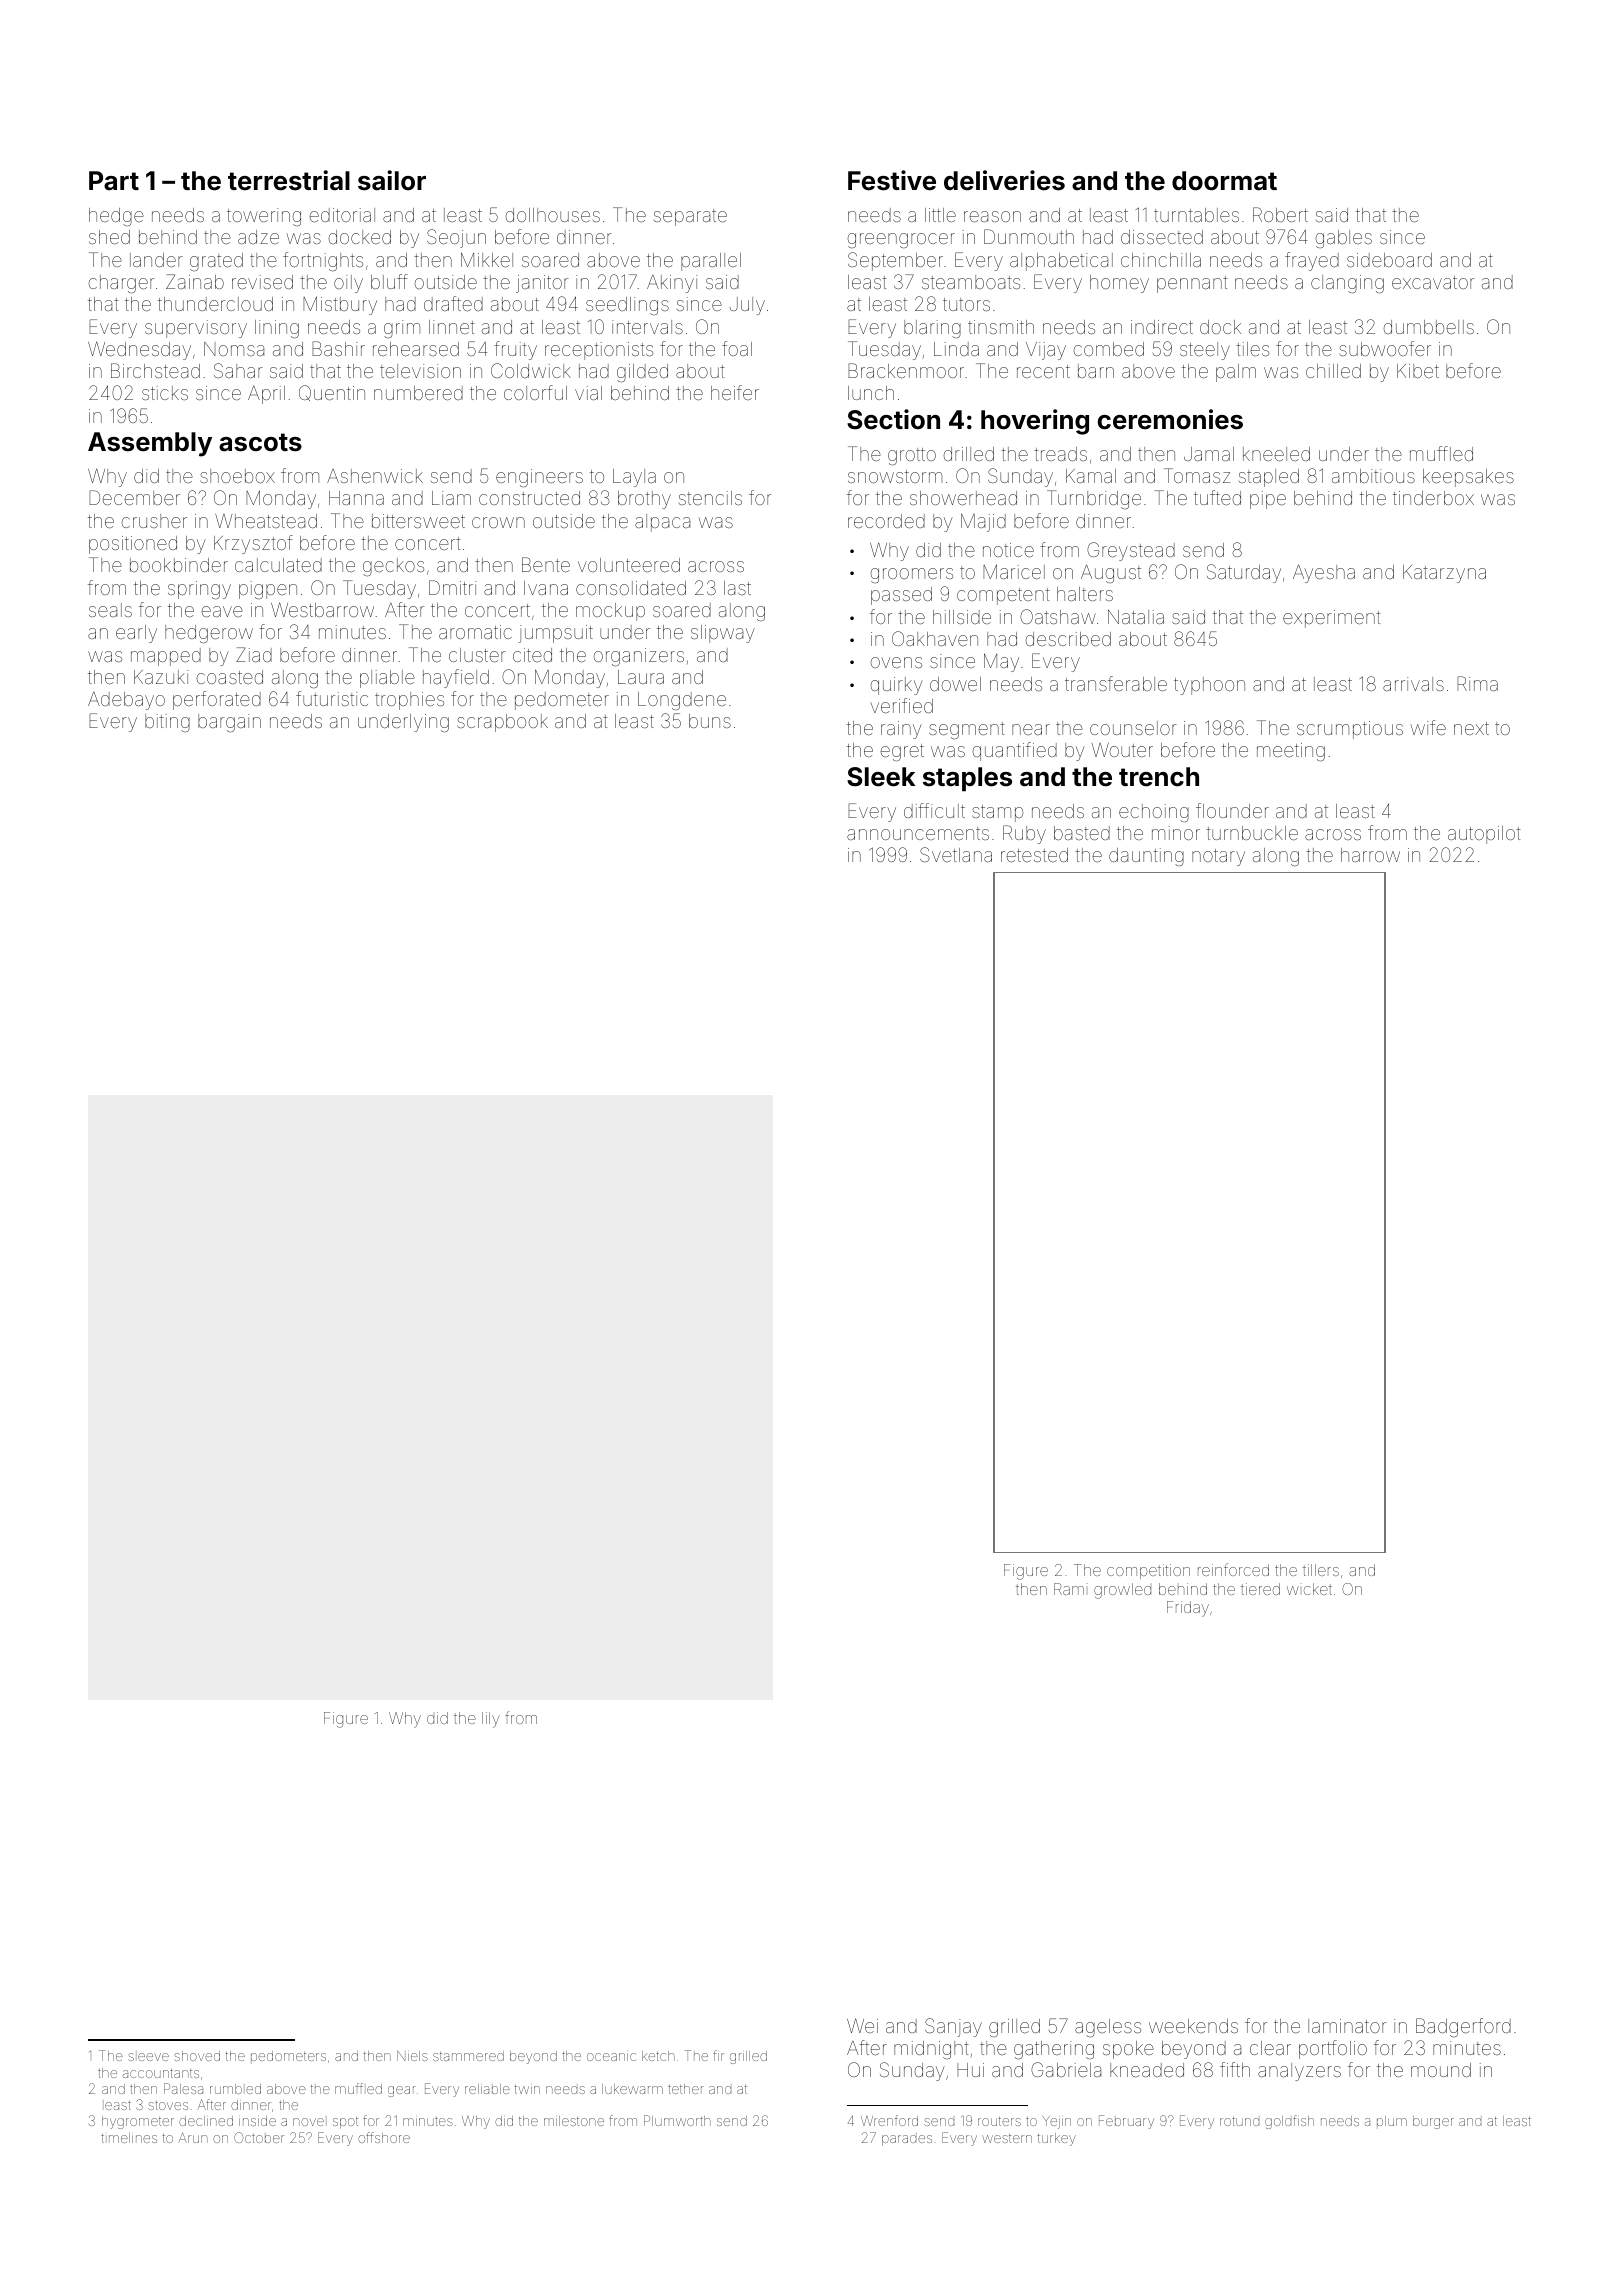 The width and height of the page is (1620, 2292). I want to click on lily, so click(491, 1720).
